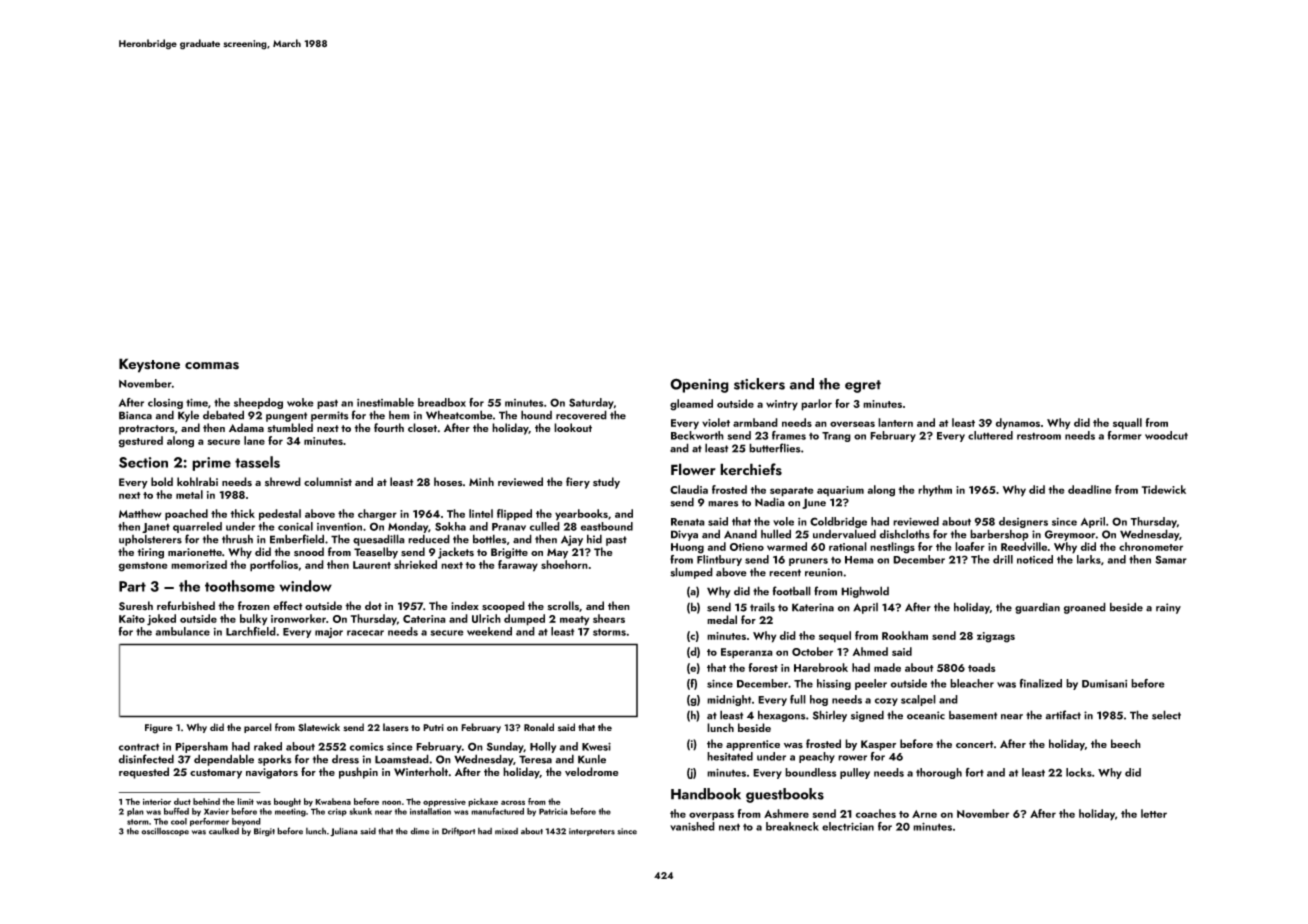  Describe the element at coordinates (489, 631) in the screenshot. I see `weekend` at that location.
